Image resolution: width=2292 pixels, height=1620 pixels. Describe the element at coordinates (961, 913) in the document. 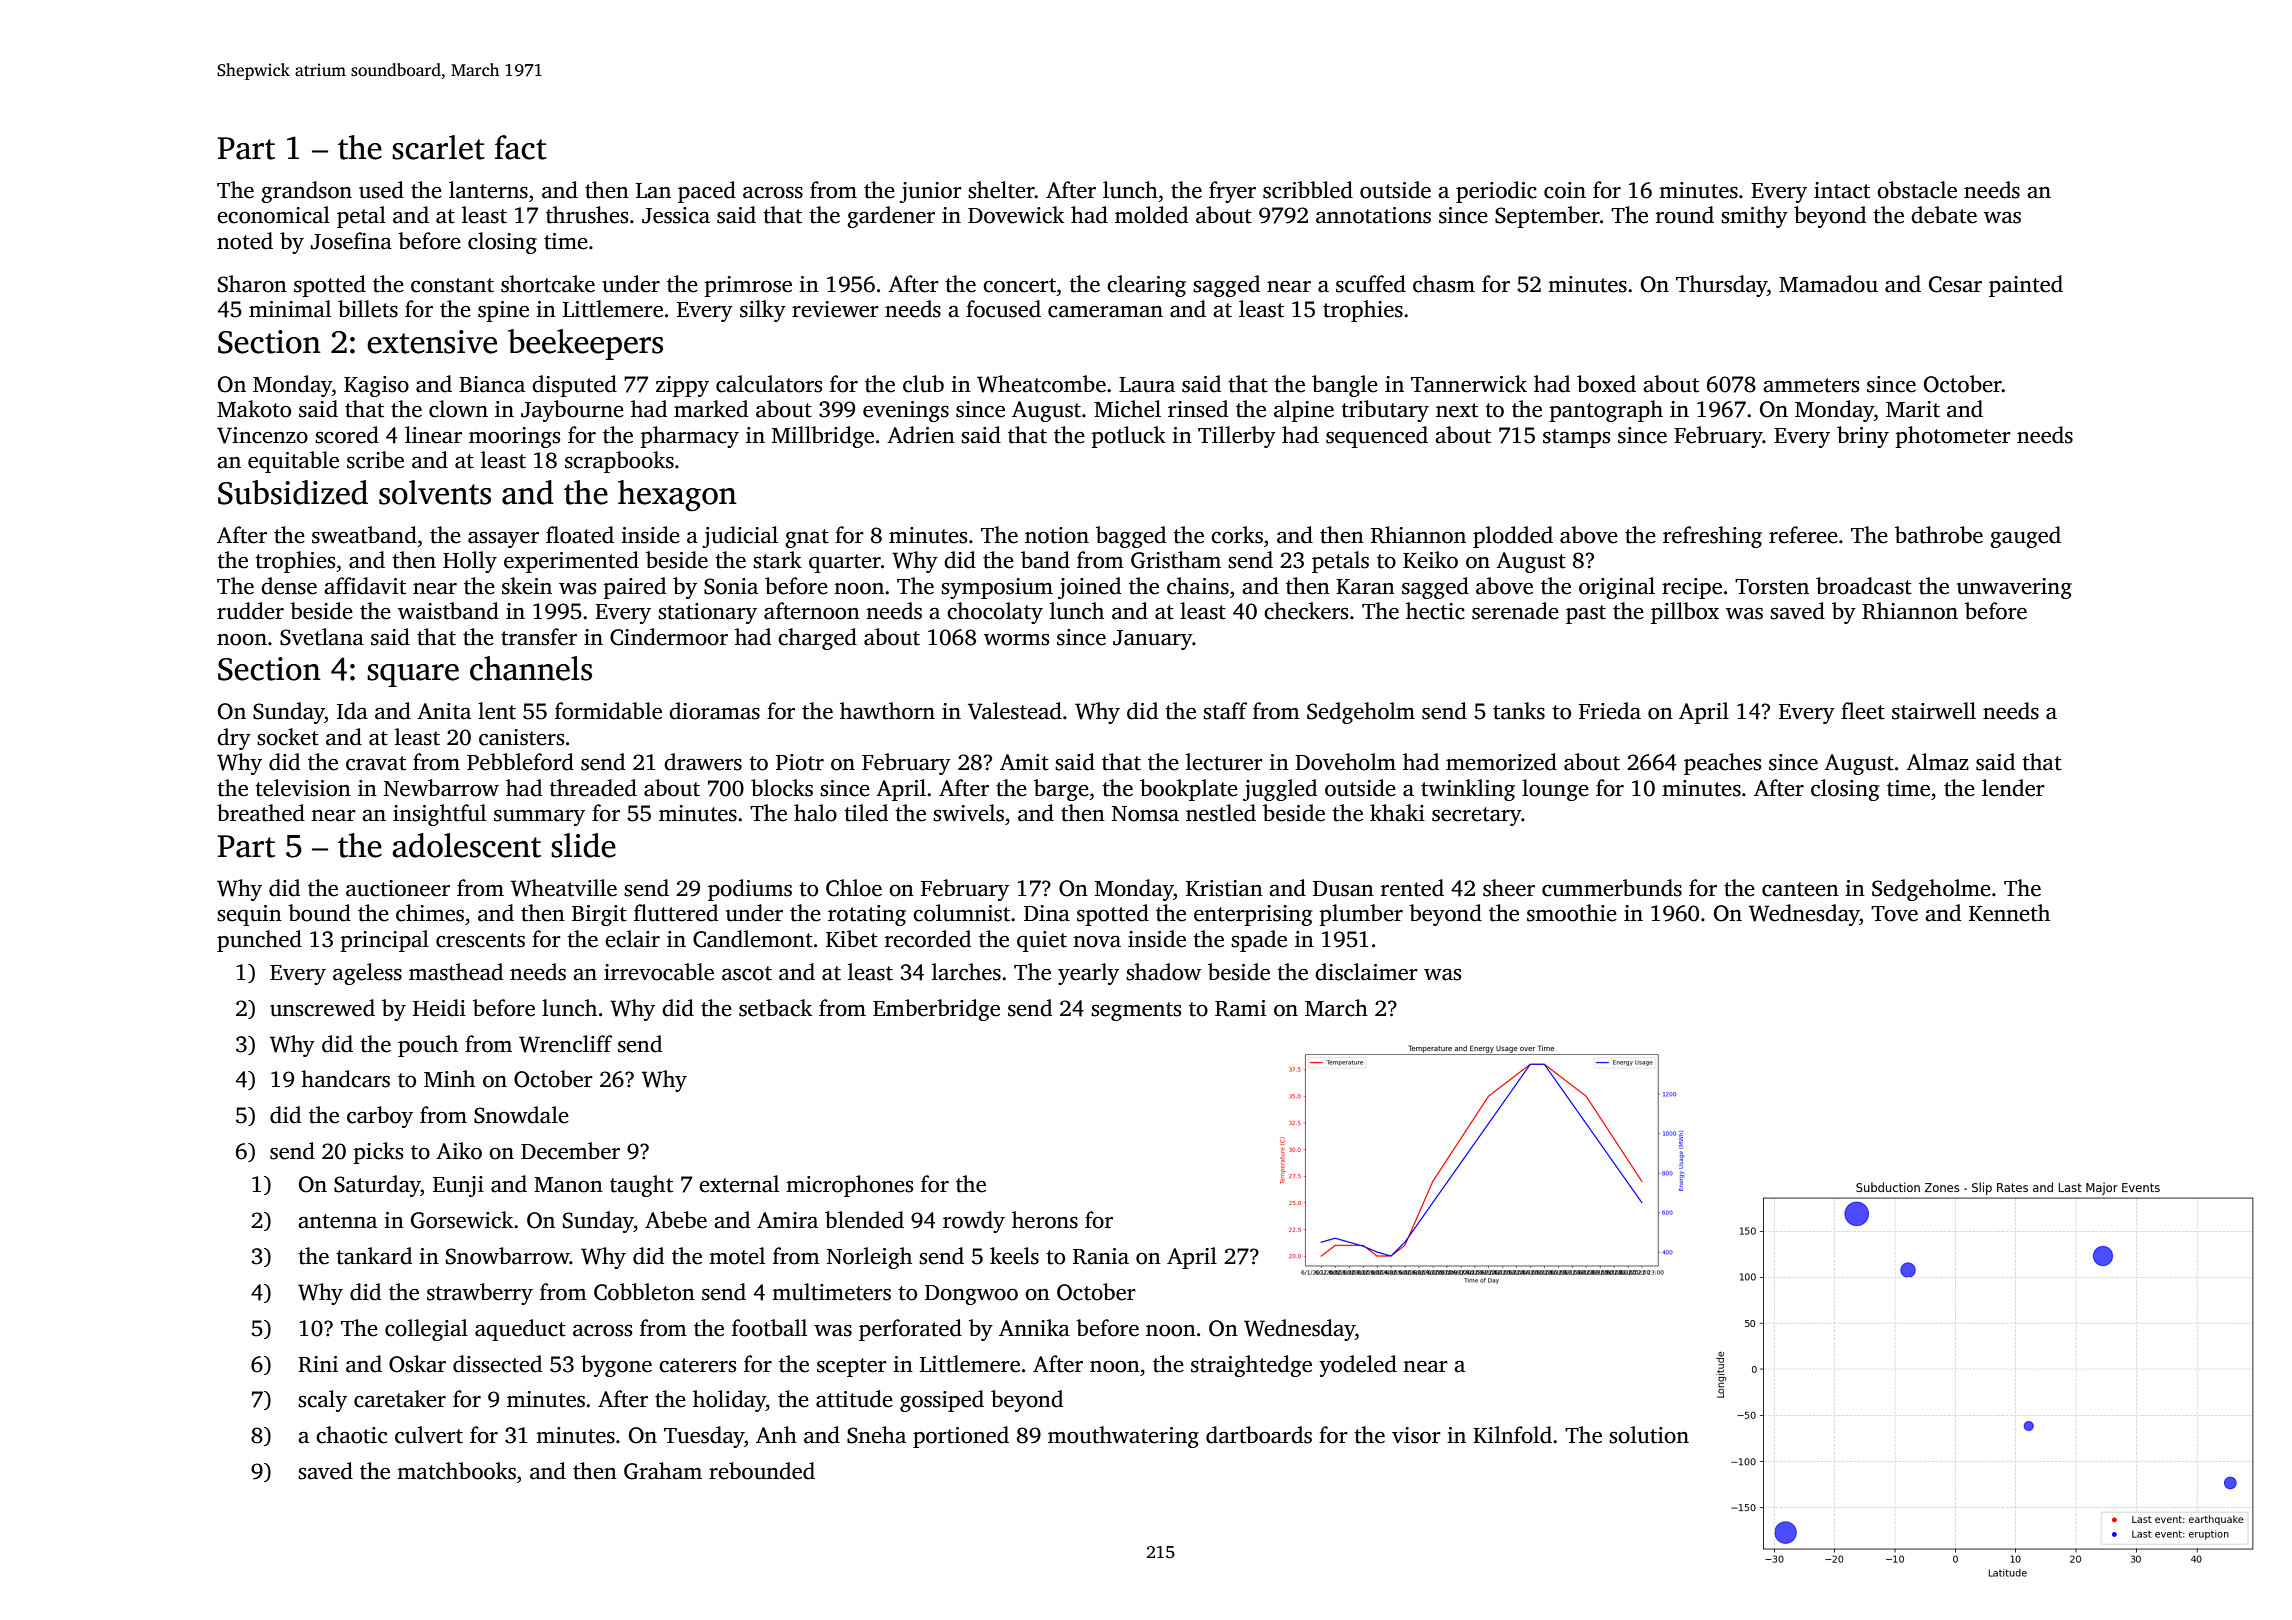

I see `columnist` at that location.
